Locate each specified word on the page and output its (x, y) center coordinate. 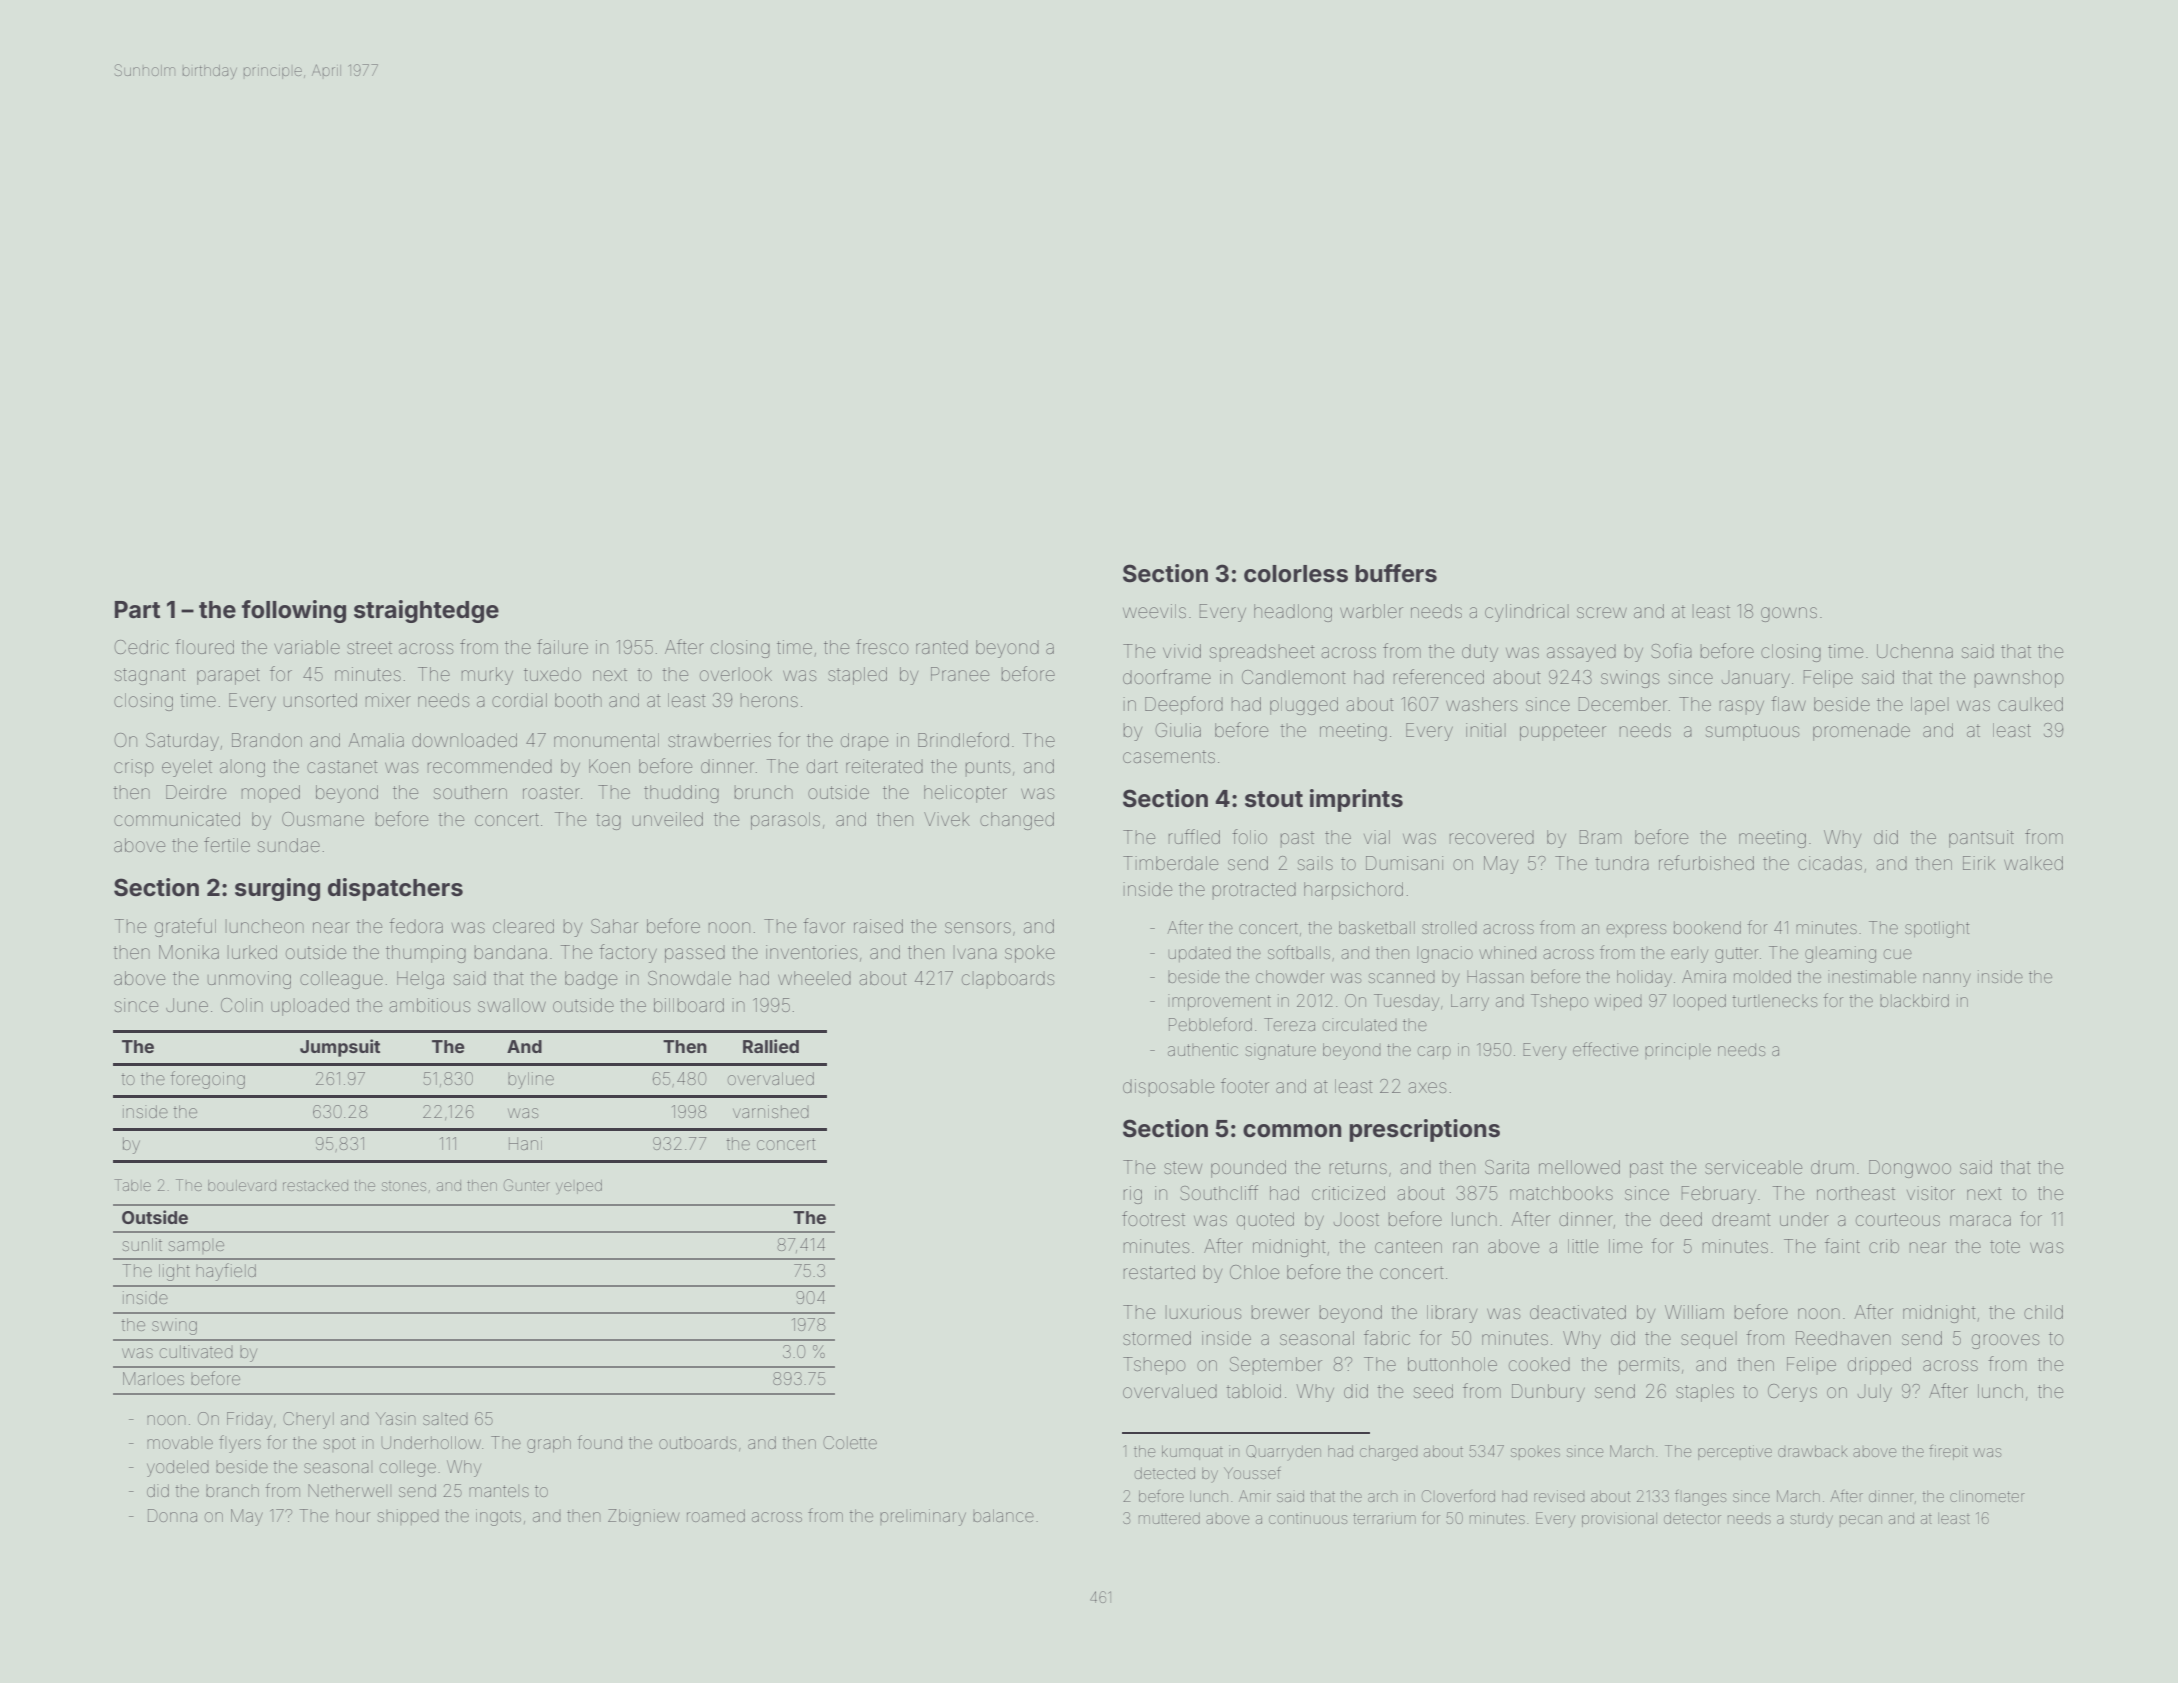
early (1689, 955)
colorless (1296, 574)
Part (137, 610)
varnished (771, 1111)
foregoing (207, 1080)
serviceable (1753, 1167)
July (1875, 1393)
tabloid (1253, 1391)
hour (353, 1515)
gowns (1789, 614)
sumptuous (1753, 732)
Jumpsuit (340, 1048)
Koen (609, 766)
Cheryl (308, 1420)
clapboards (1008, 980)
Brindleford (963, 739)
